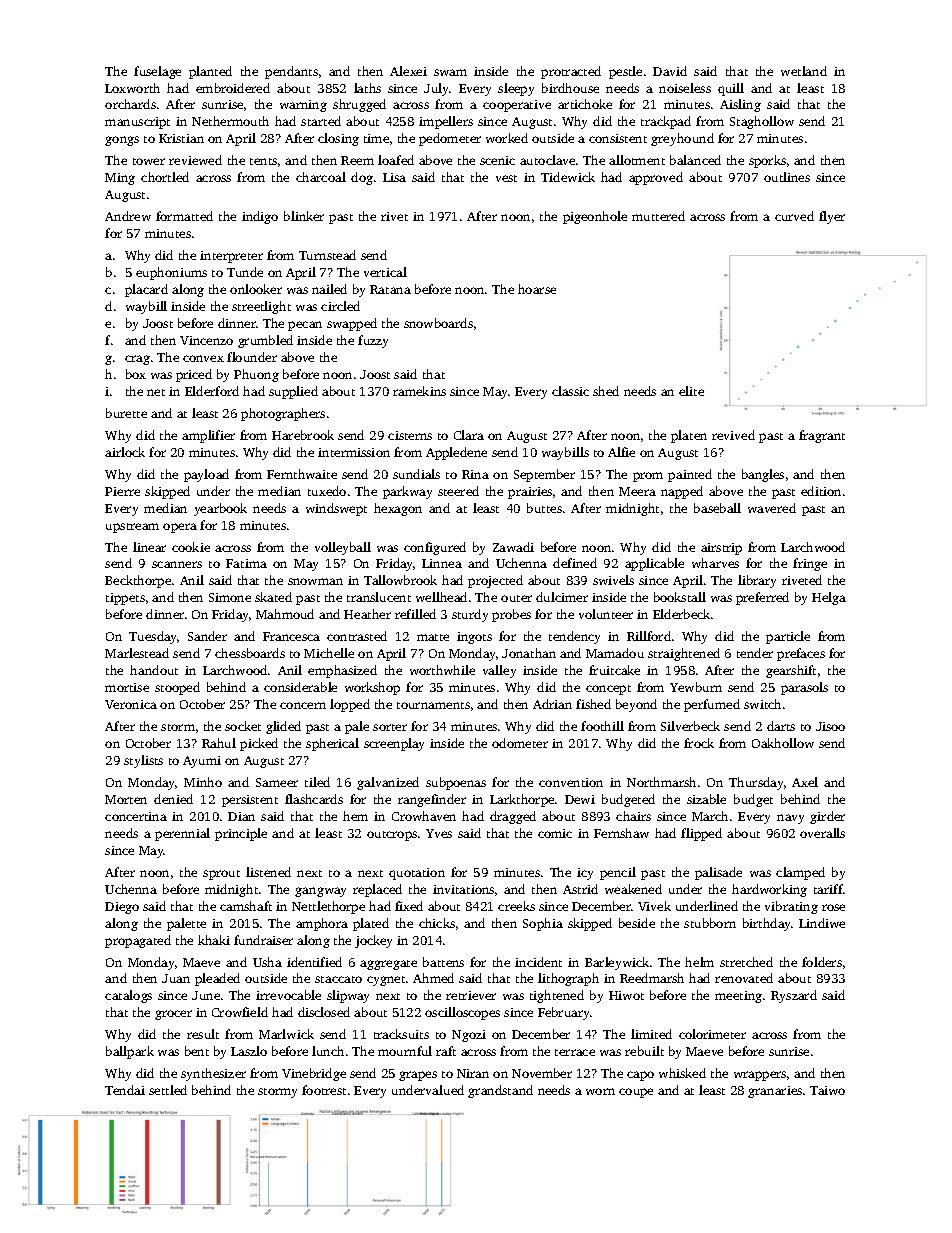 This screenshot has height=1233, width=952. Describe the element at coordinates (246, 563) in the screenshot. I see `Fatima` at that location.
